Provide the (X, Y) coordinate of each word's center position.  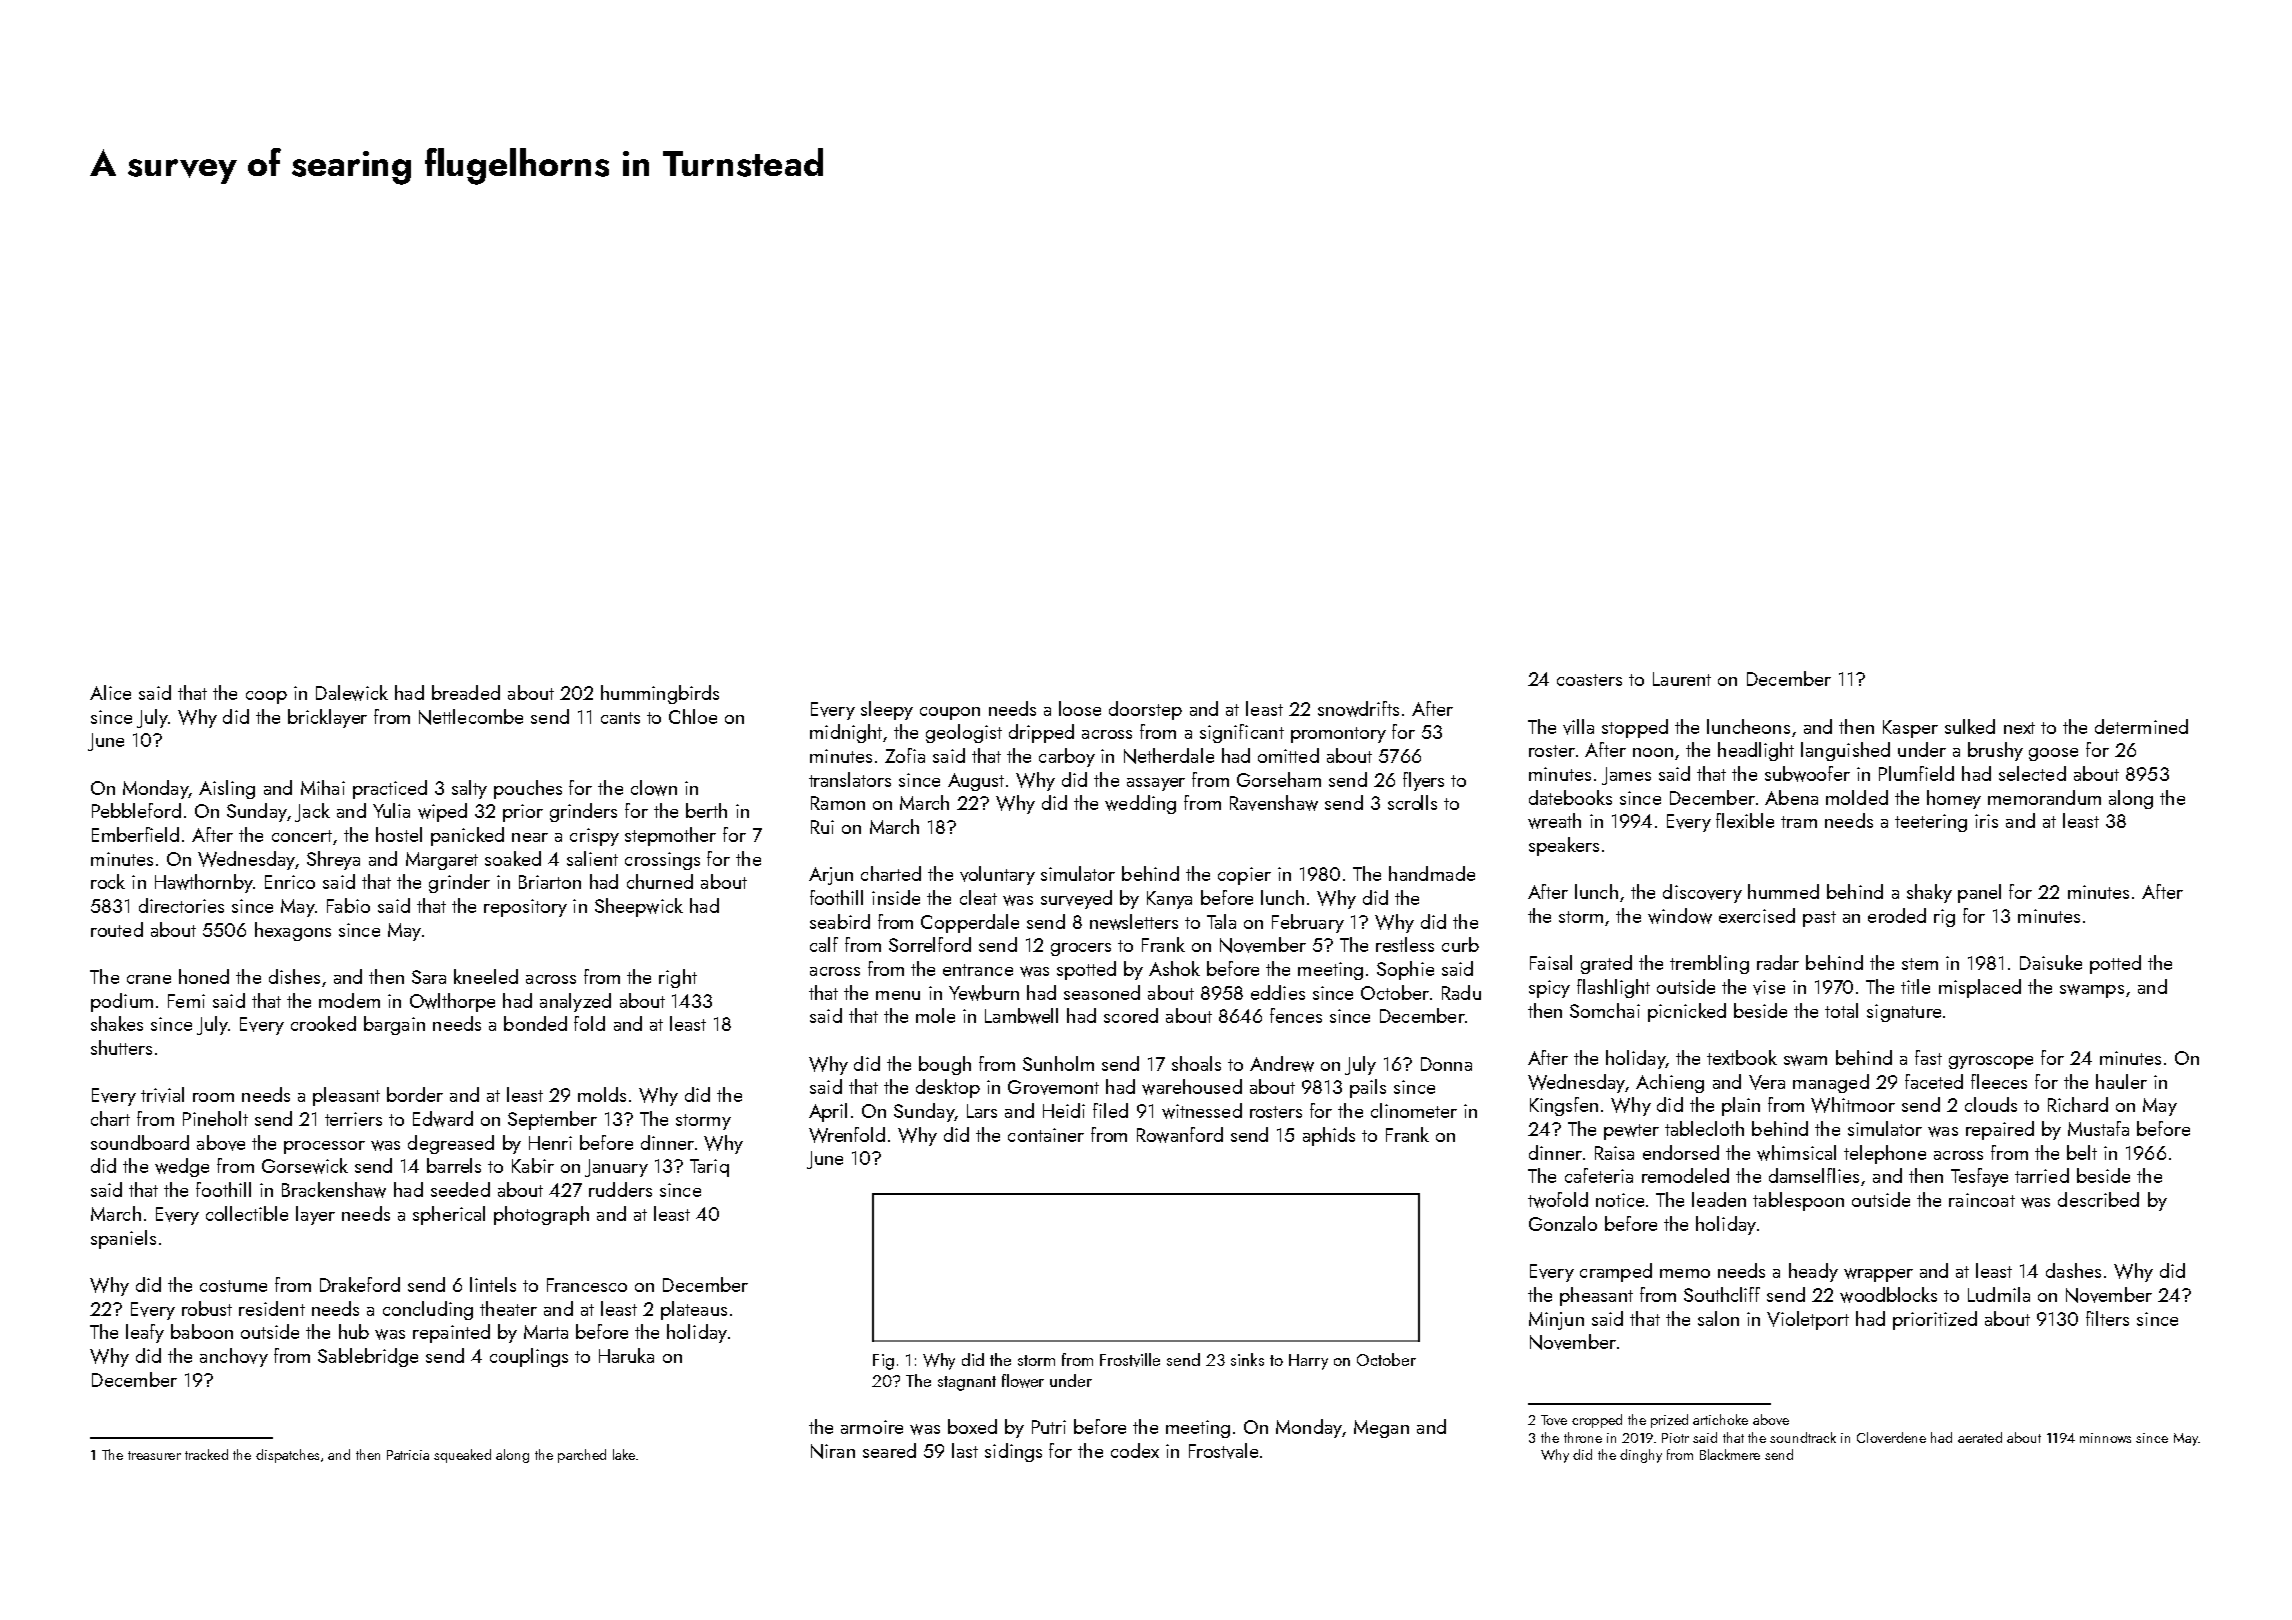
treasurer (154, 1455)
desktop (948, 1088)
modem (349, 1000)
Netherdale (1169, 756)
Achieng (1670, 1083)
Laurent (1682, 679)
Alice (110, 692)
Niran (833, 1451)
